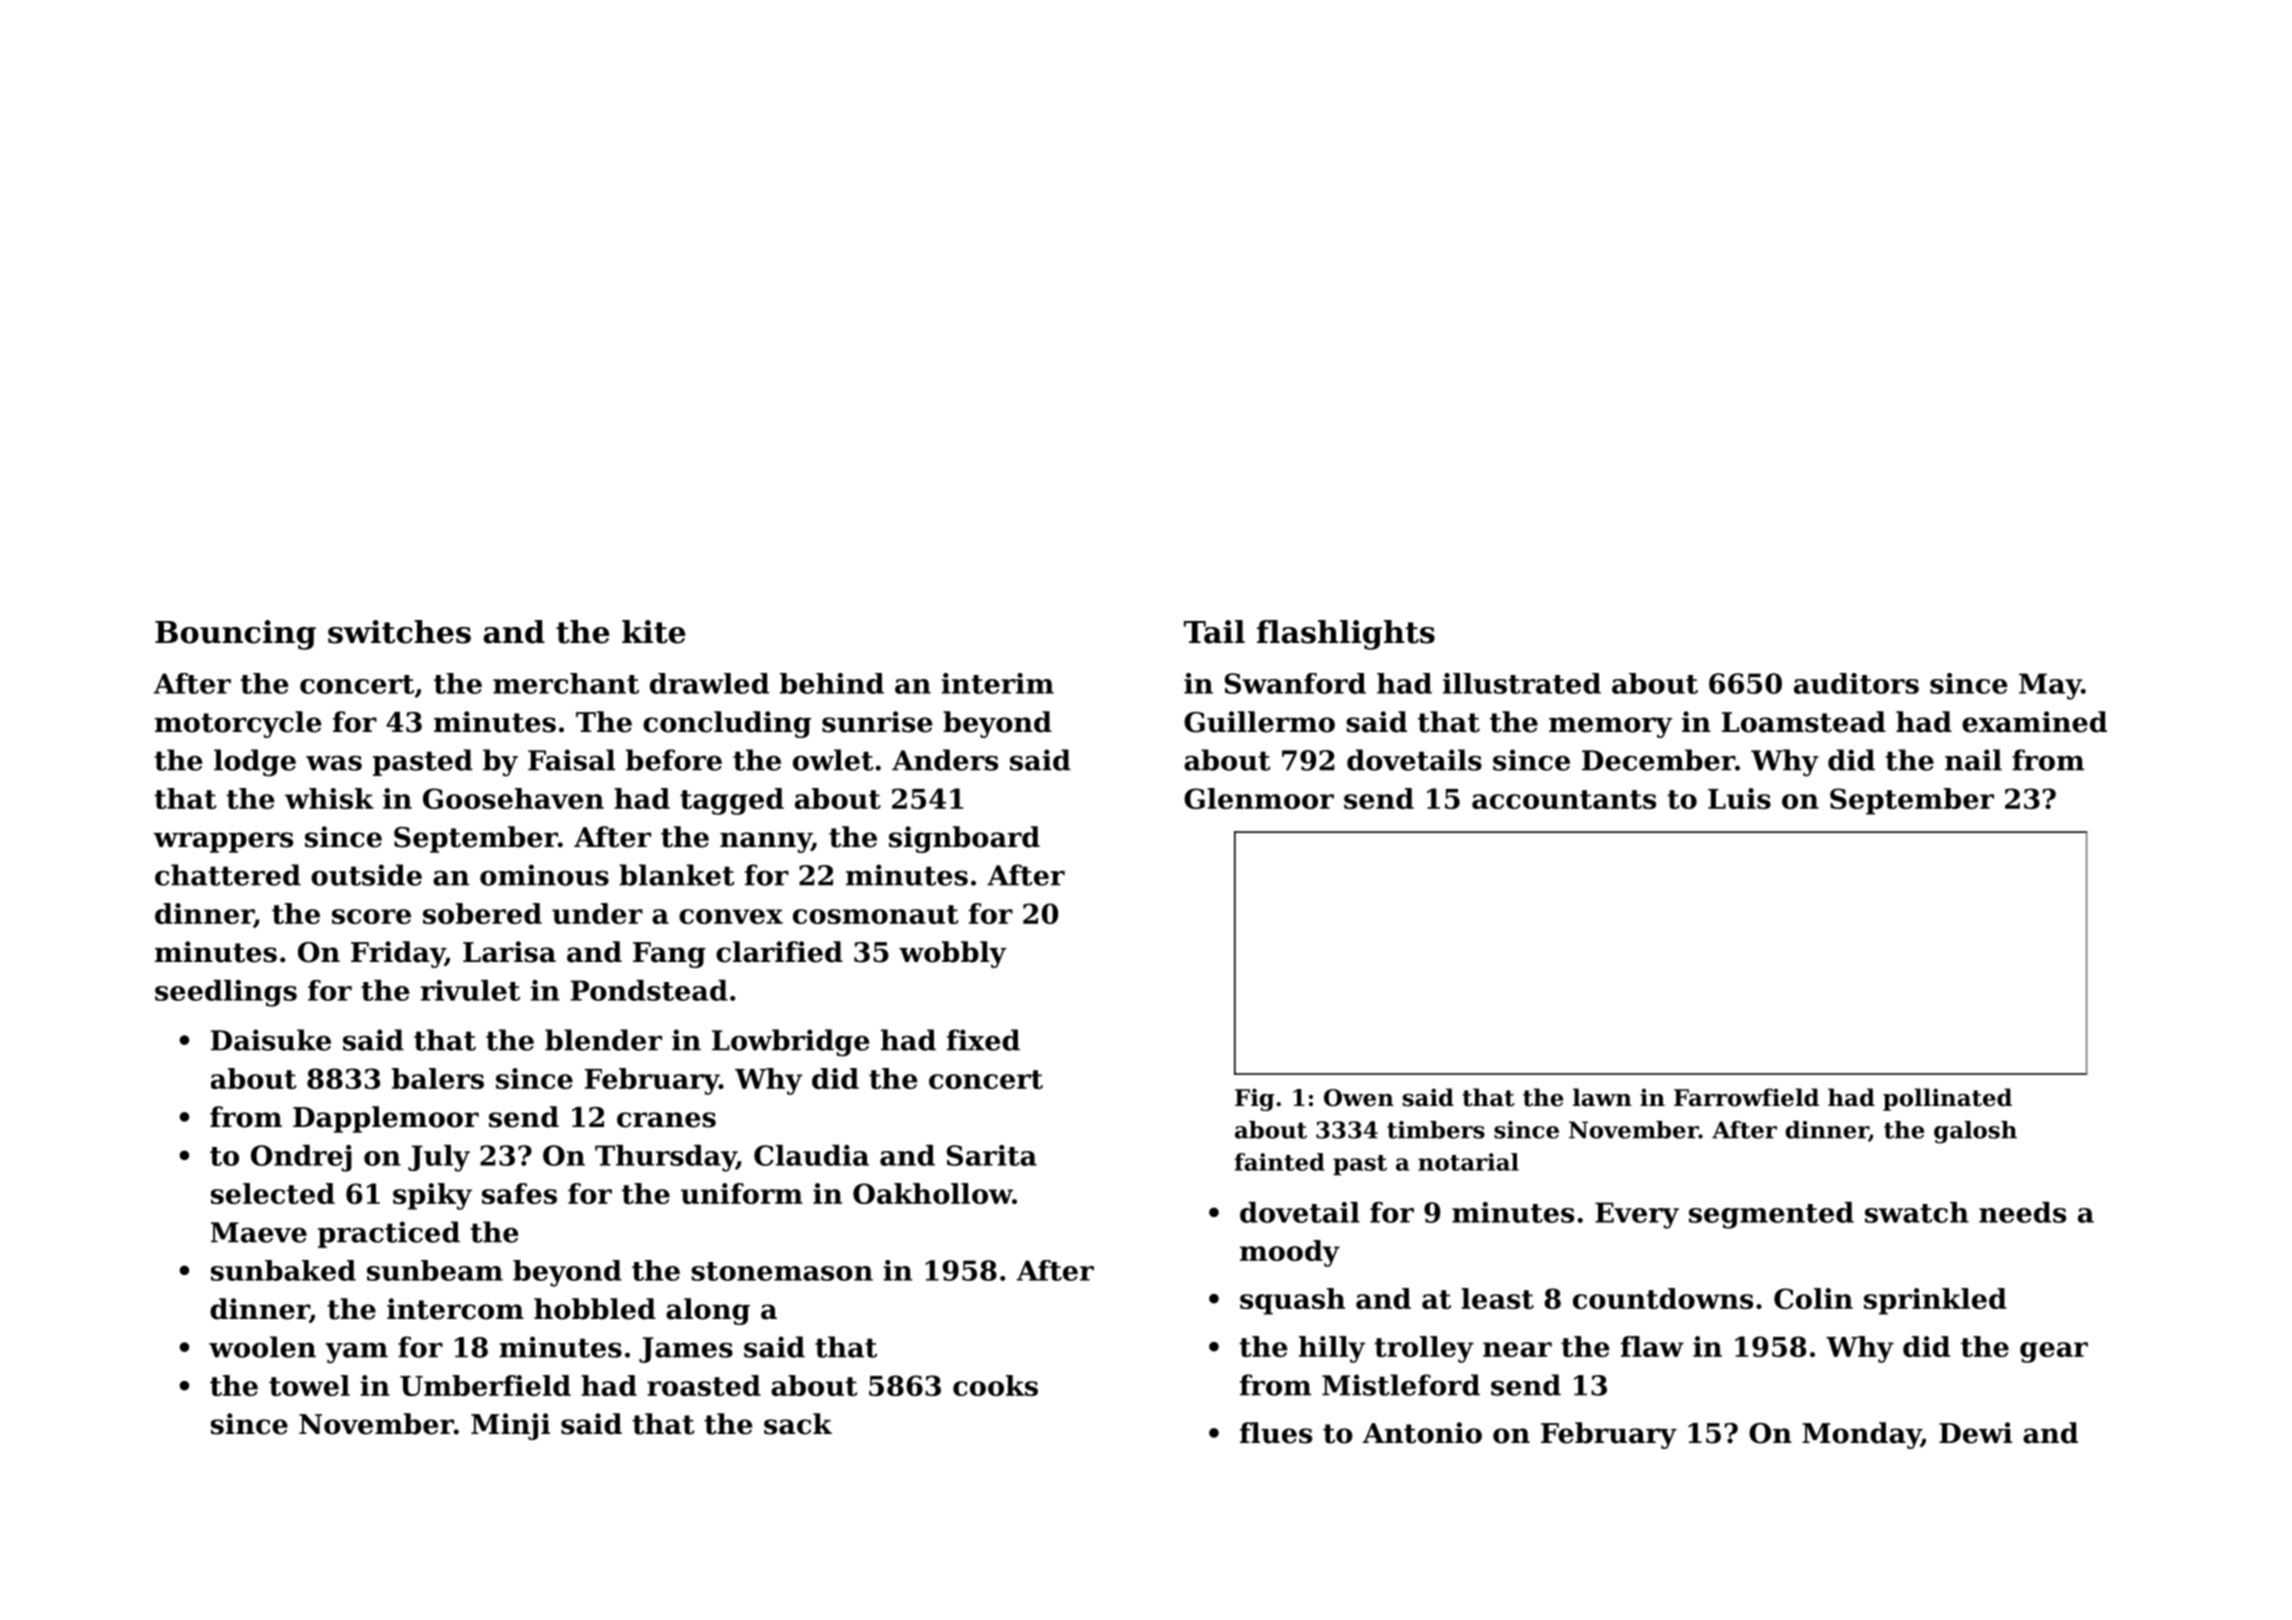  What do you see at coordinates (997, 683) in the image?
I see `interim` at bounding box center [997, 683].
